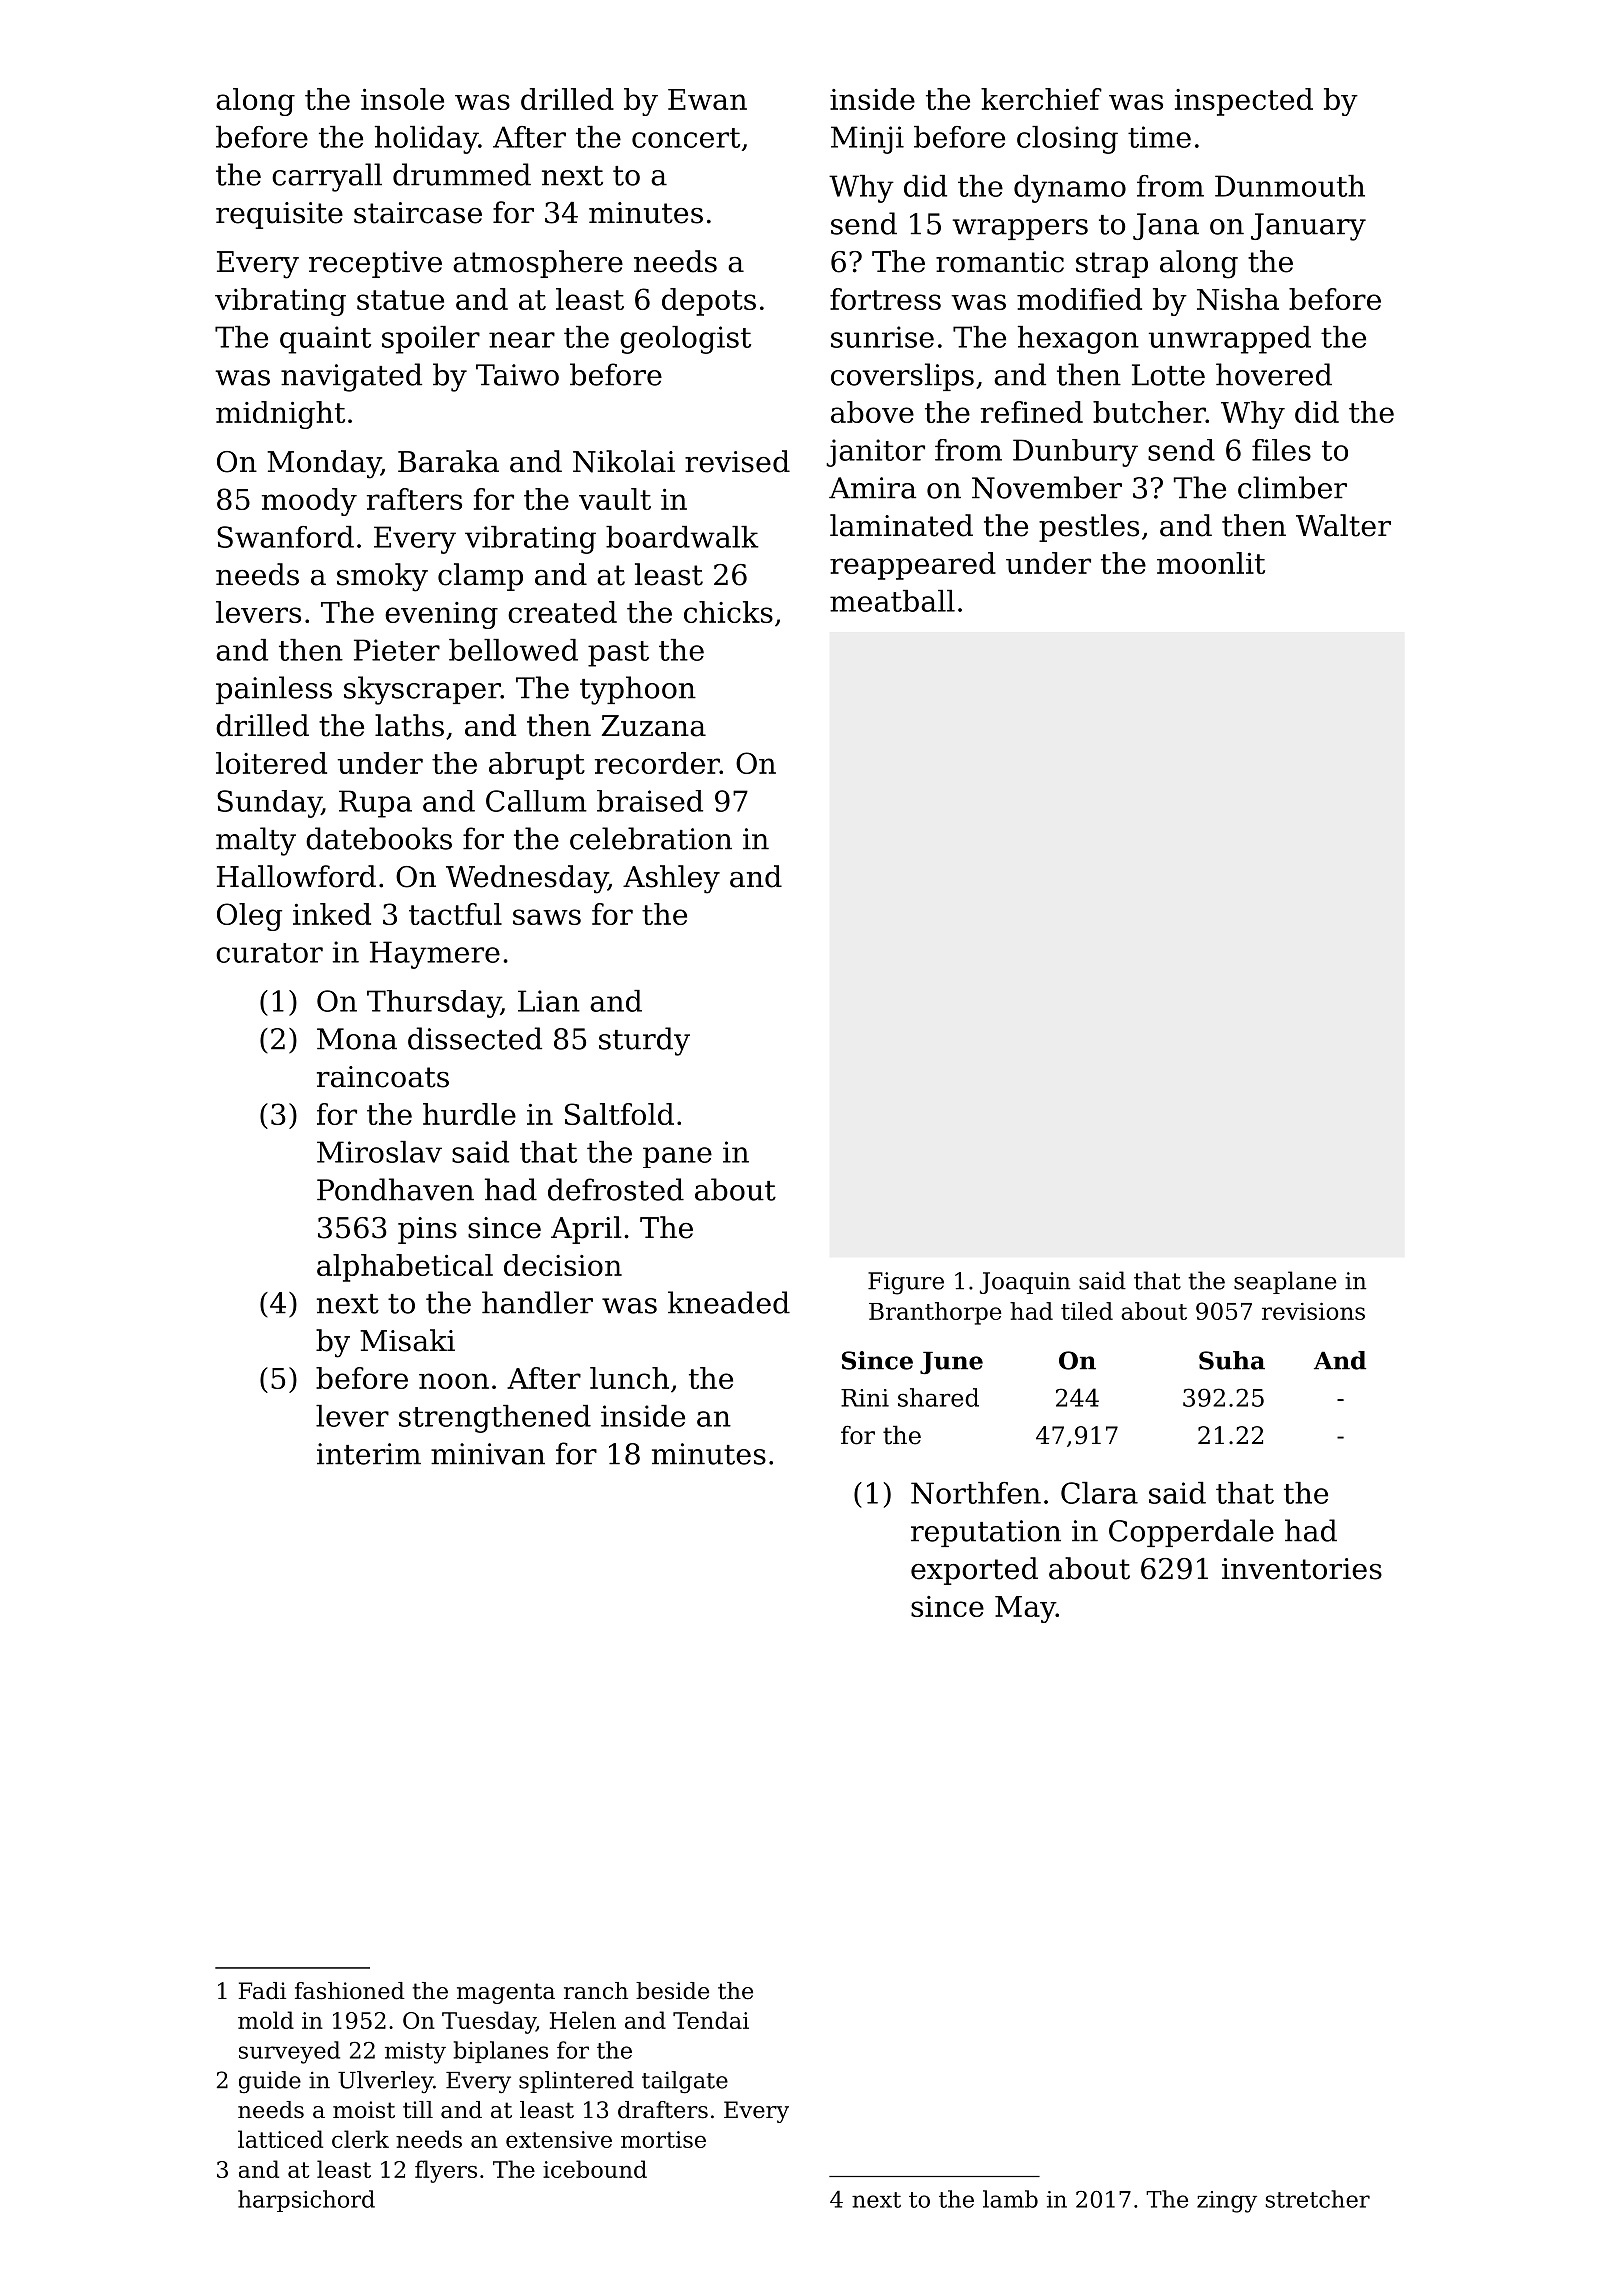  I want to click on seaplane, so click(1285, 1282).
